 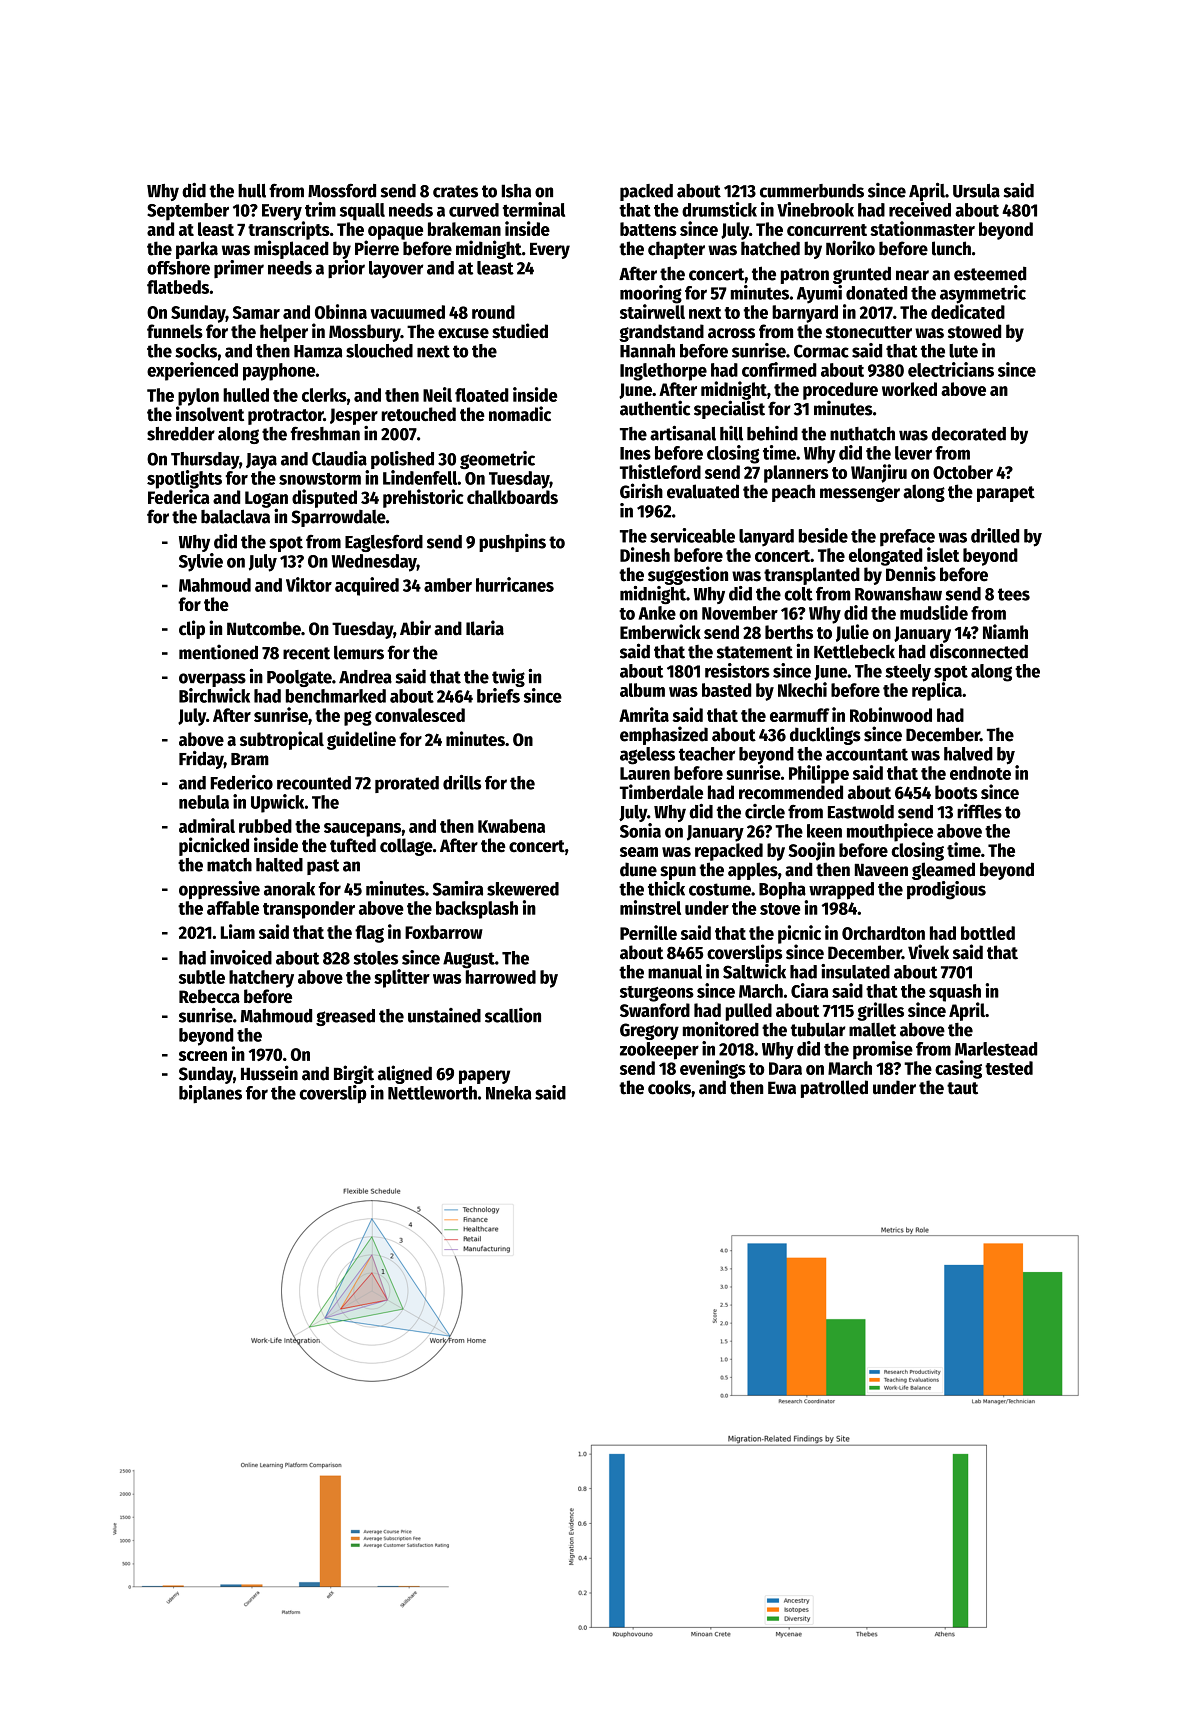 I want to click on endnote, so click(x=980, y=773).
